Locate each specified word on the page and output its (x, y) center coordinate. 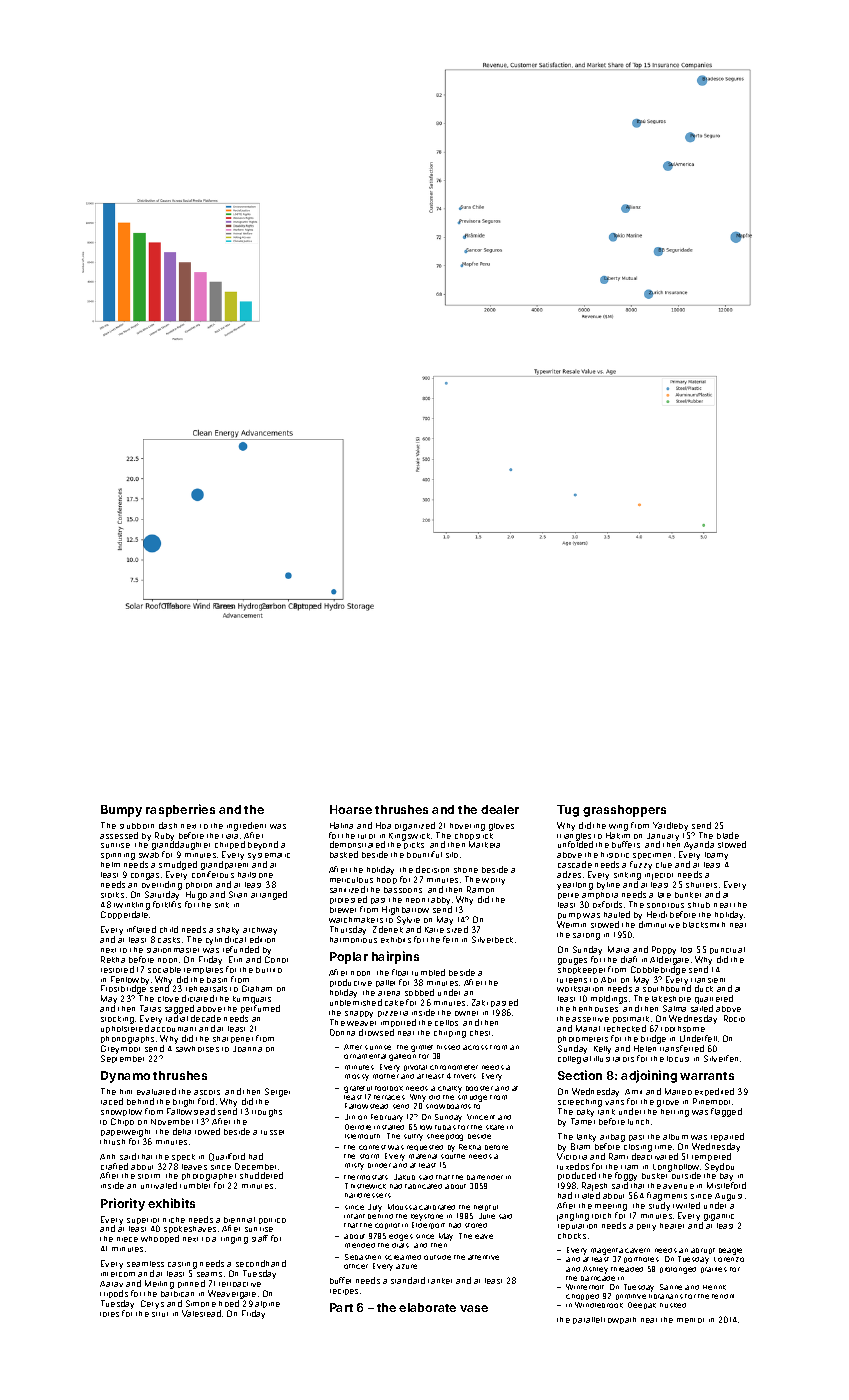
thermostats (366, 1177)
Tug (568, 811)
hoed (229, 1303)
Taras (150, 1008)
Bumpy (121, 811)
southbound (667, 989)
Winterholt (585, 1287)
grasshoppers (624, 811)
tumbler (195, 1186)
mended (360, 1245)
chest (480, 1033)
